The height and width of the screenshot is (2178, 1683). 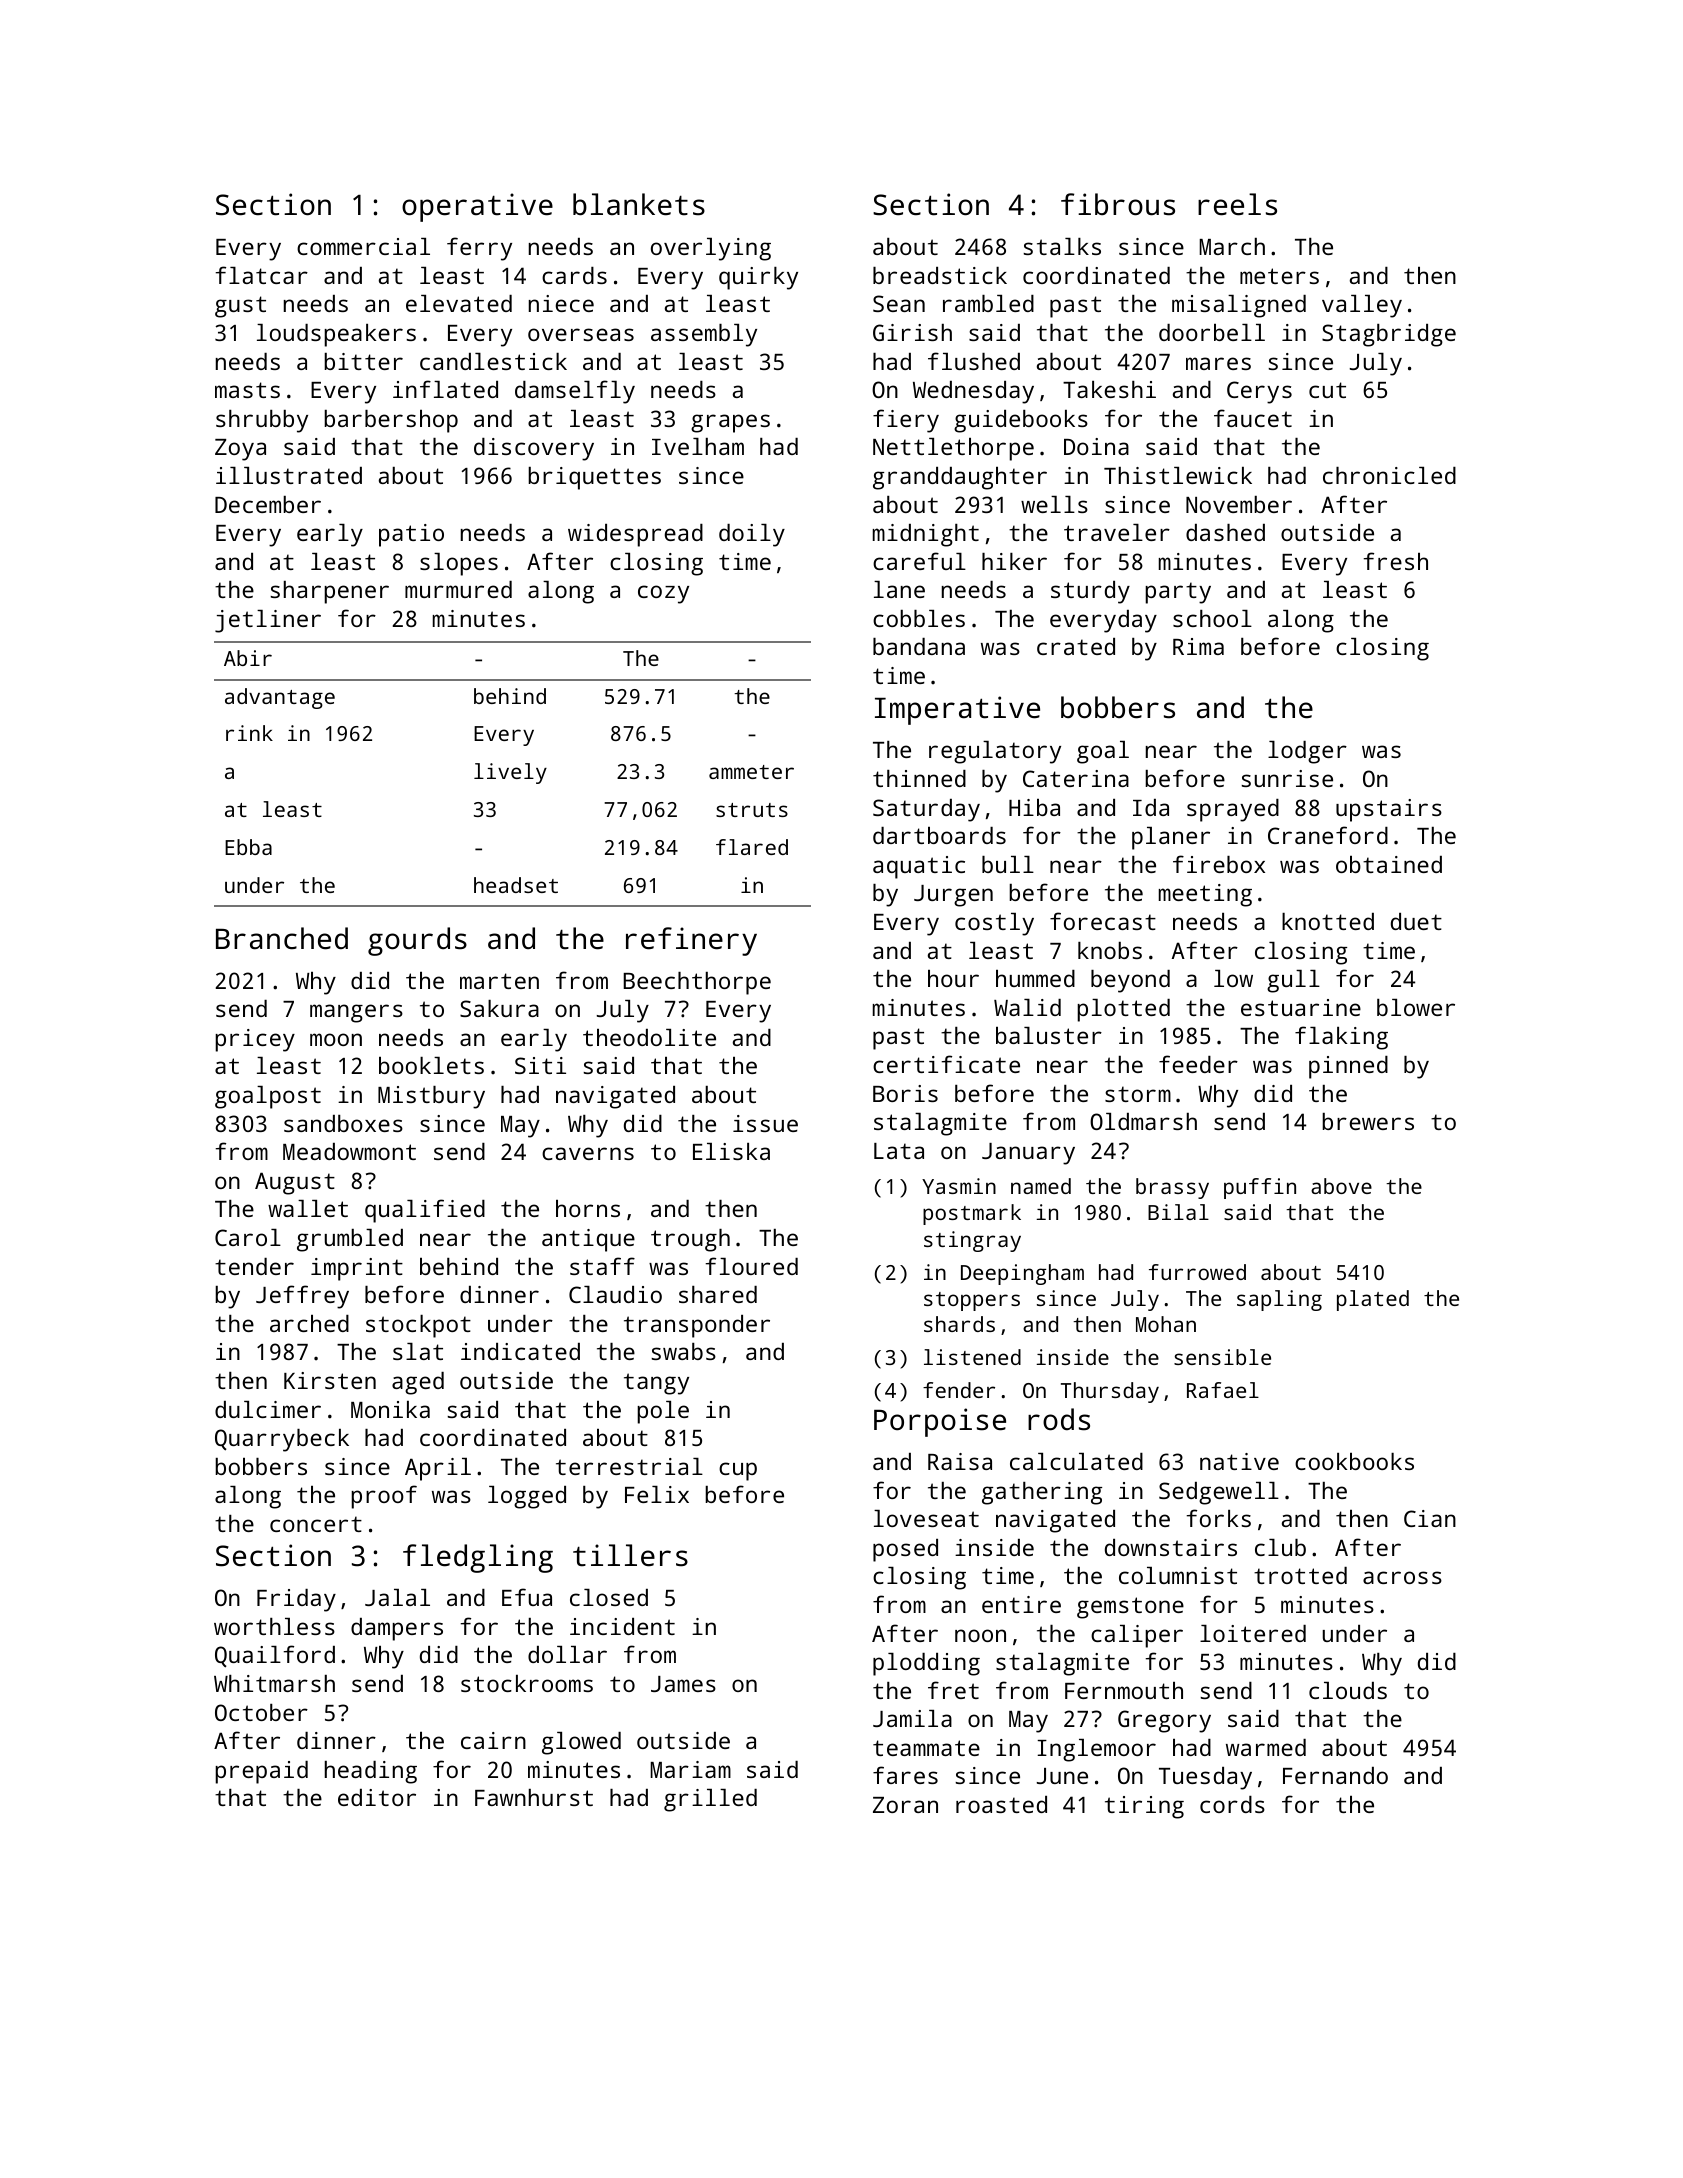 I want to click on ammeter, so click(x=751, y=772).
